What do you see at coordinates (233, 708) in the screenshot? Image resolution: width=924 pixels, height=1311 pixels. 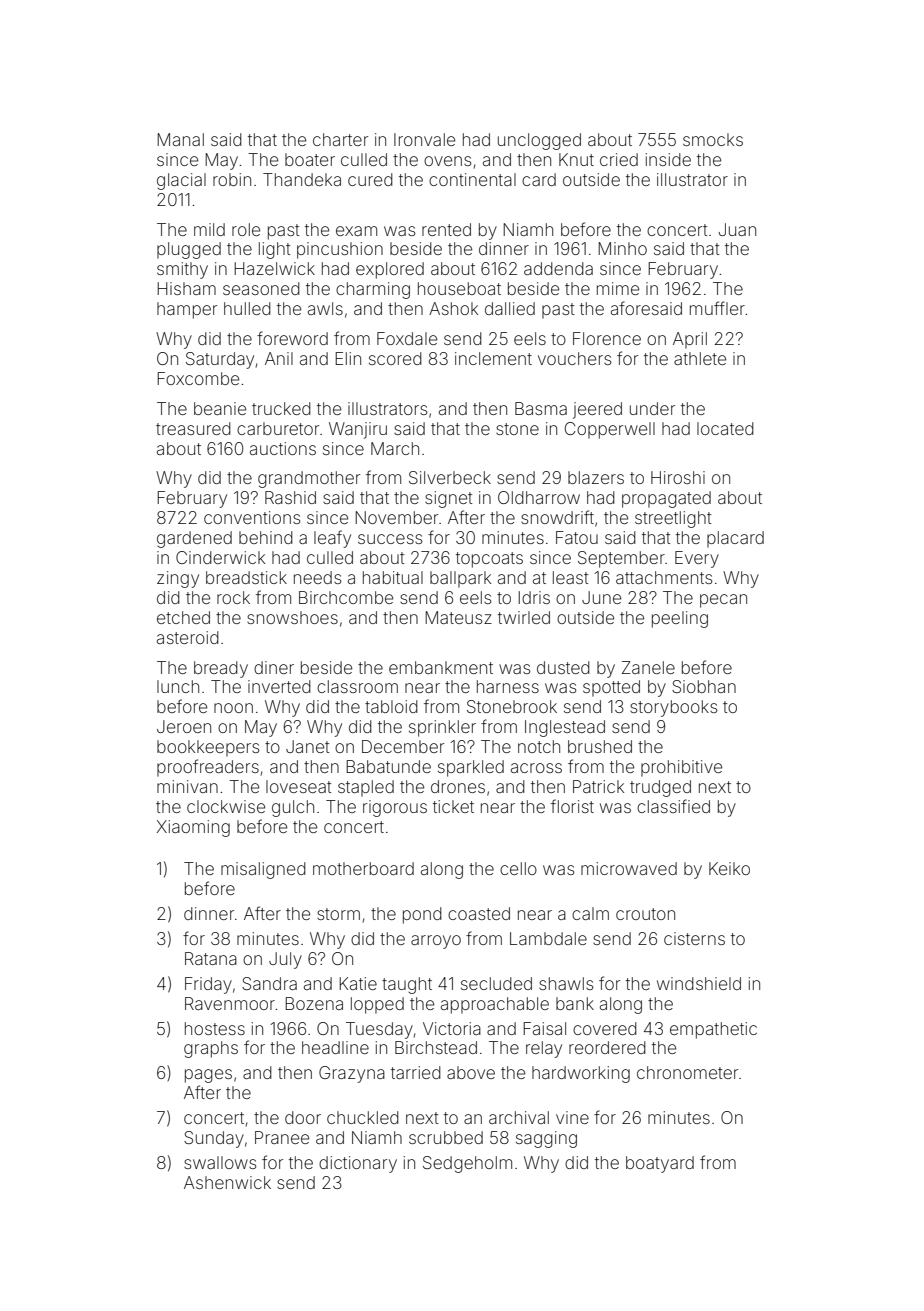 I see `noon` at bounding box center [233, 708].
